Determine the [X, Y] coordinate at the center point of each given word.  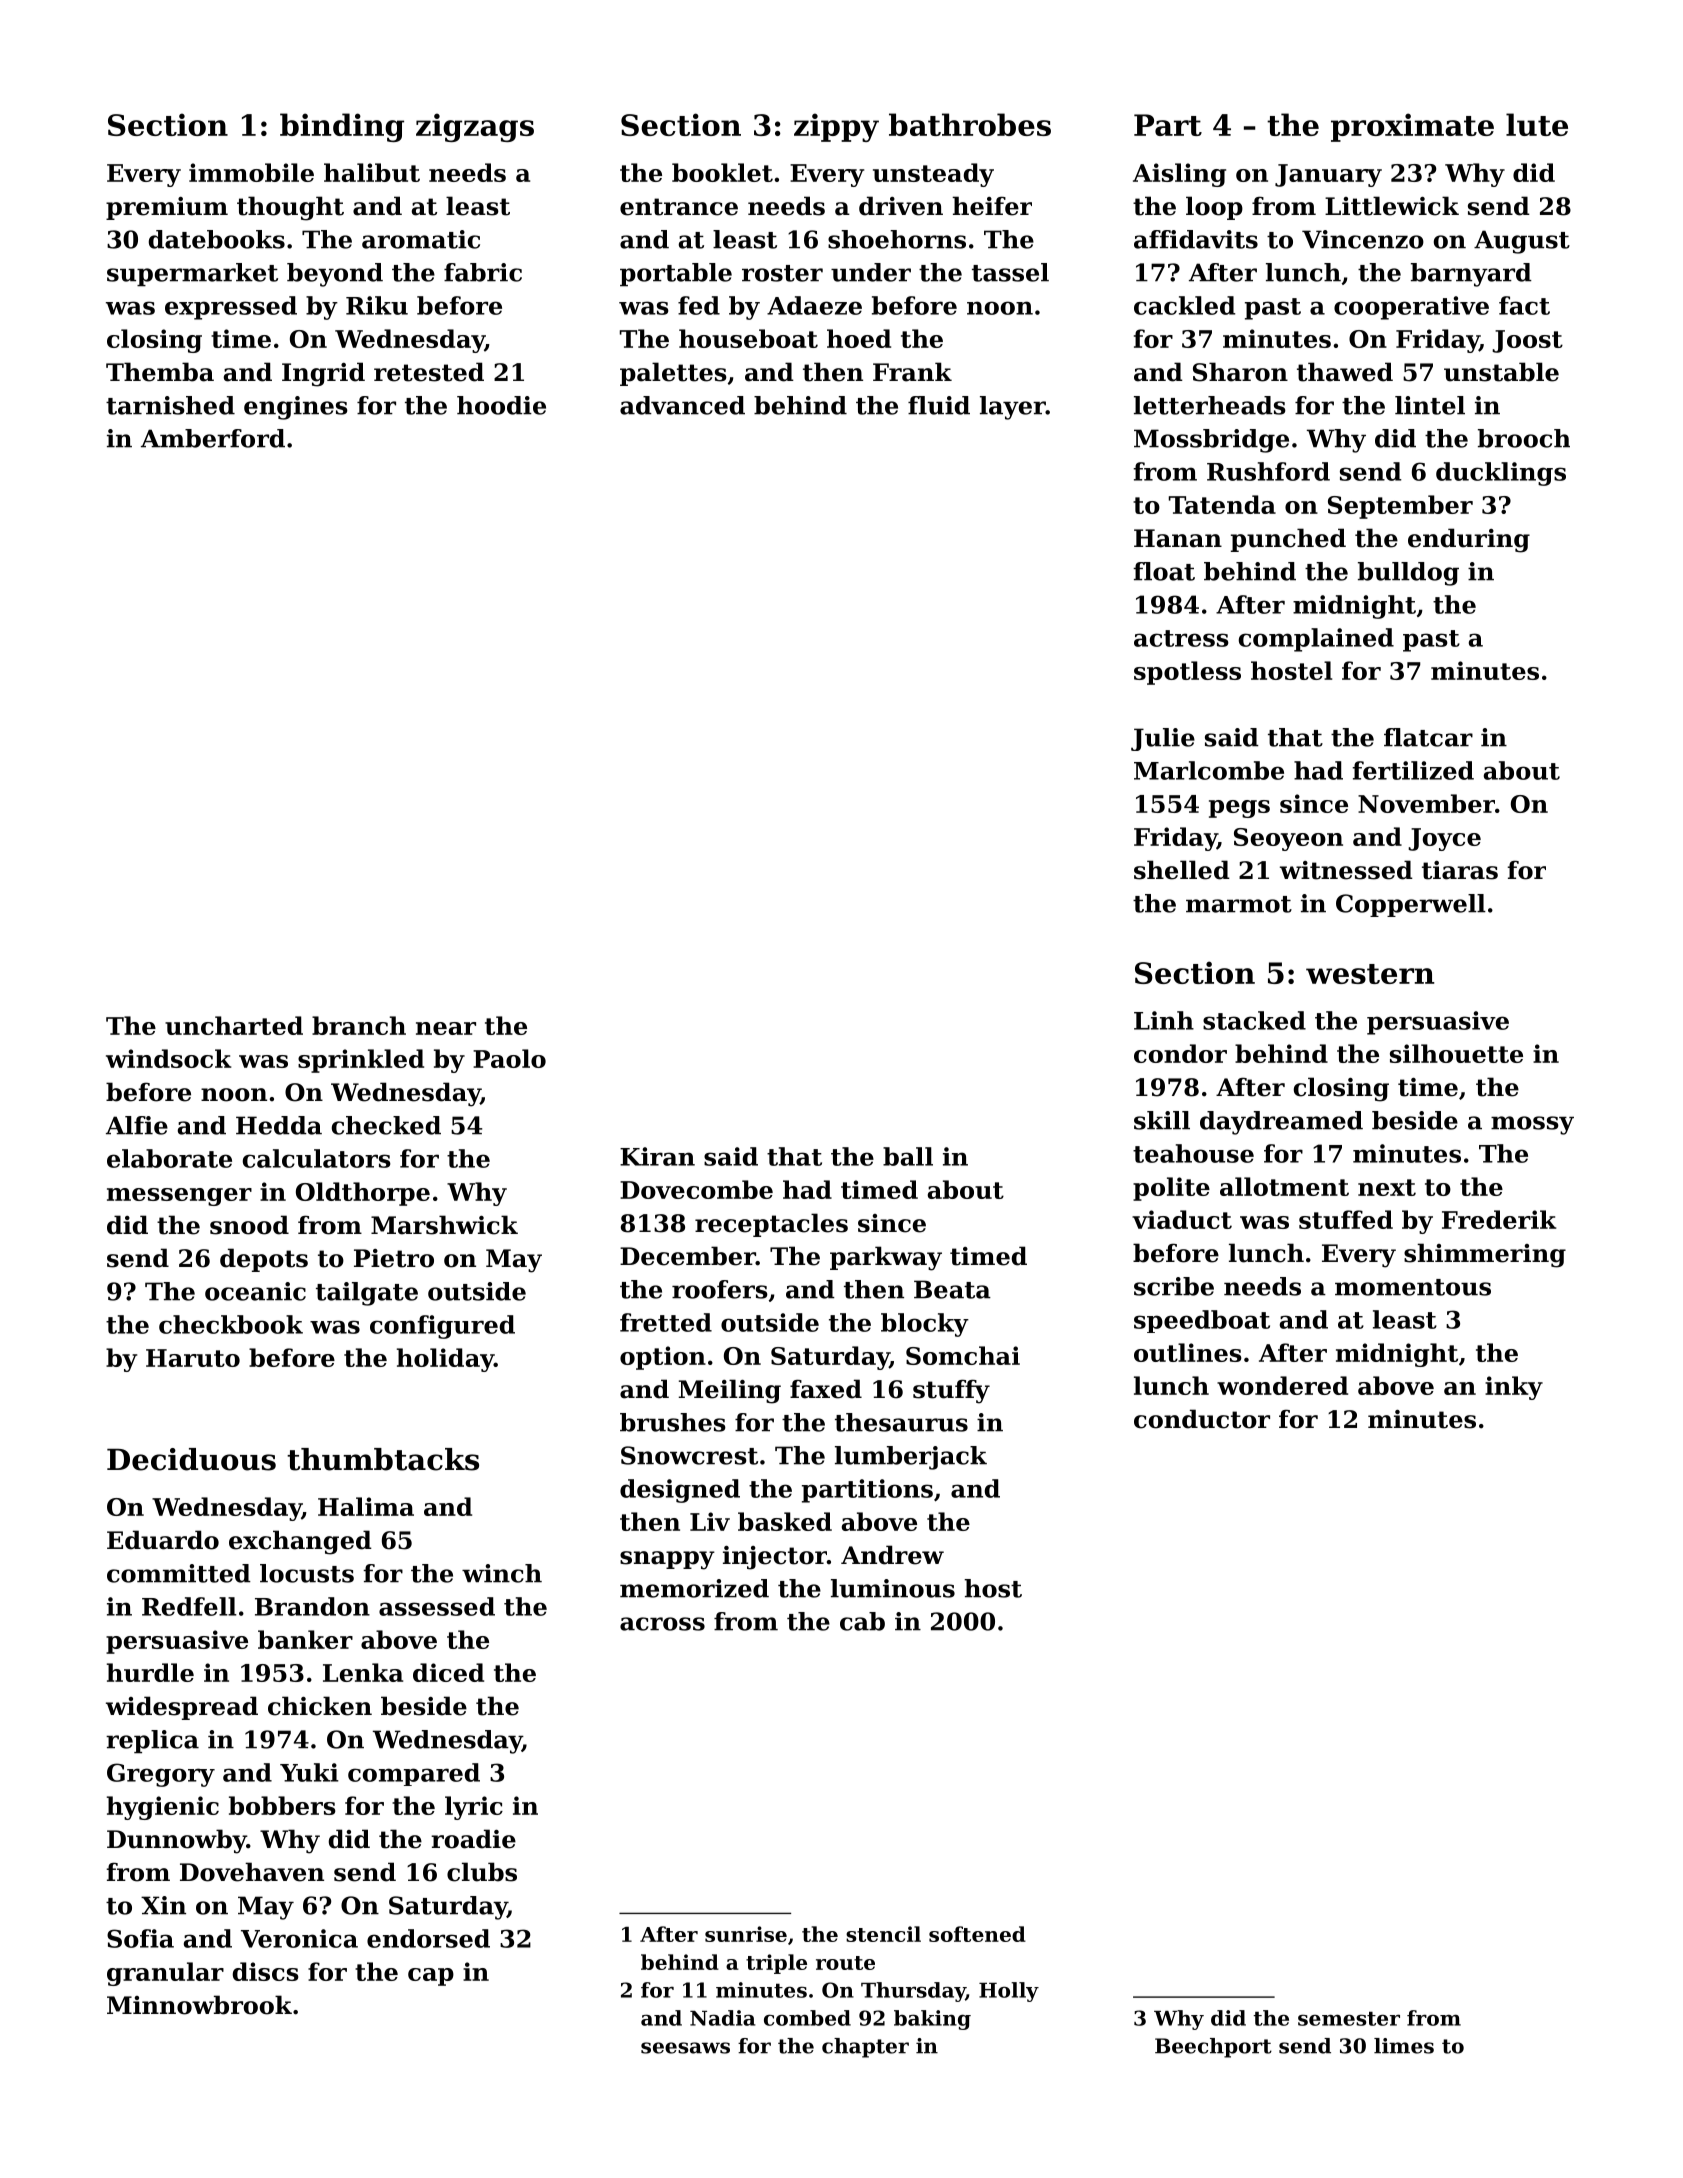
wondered [1282, 1385]
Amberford [213, 438]
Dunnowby [177, 1841]
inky [1514, 1388]
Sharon [1240, 372]
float [1164, 571]
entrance [679, 207]
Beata [952, 1289]
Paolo [509, 1058]
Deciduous [191, 1459]
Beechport [1213, 2048]
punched [1288, 540]
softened [977, 1934]
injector [775, 1558]
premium [167, 208]
